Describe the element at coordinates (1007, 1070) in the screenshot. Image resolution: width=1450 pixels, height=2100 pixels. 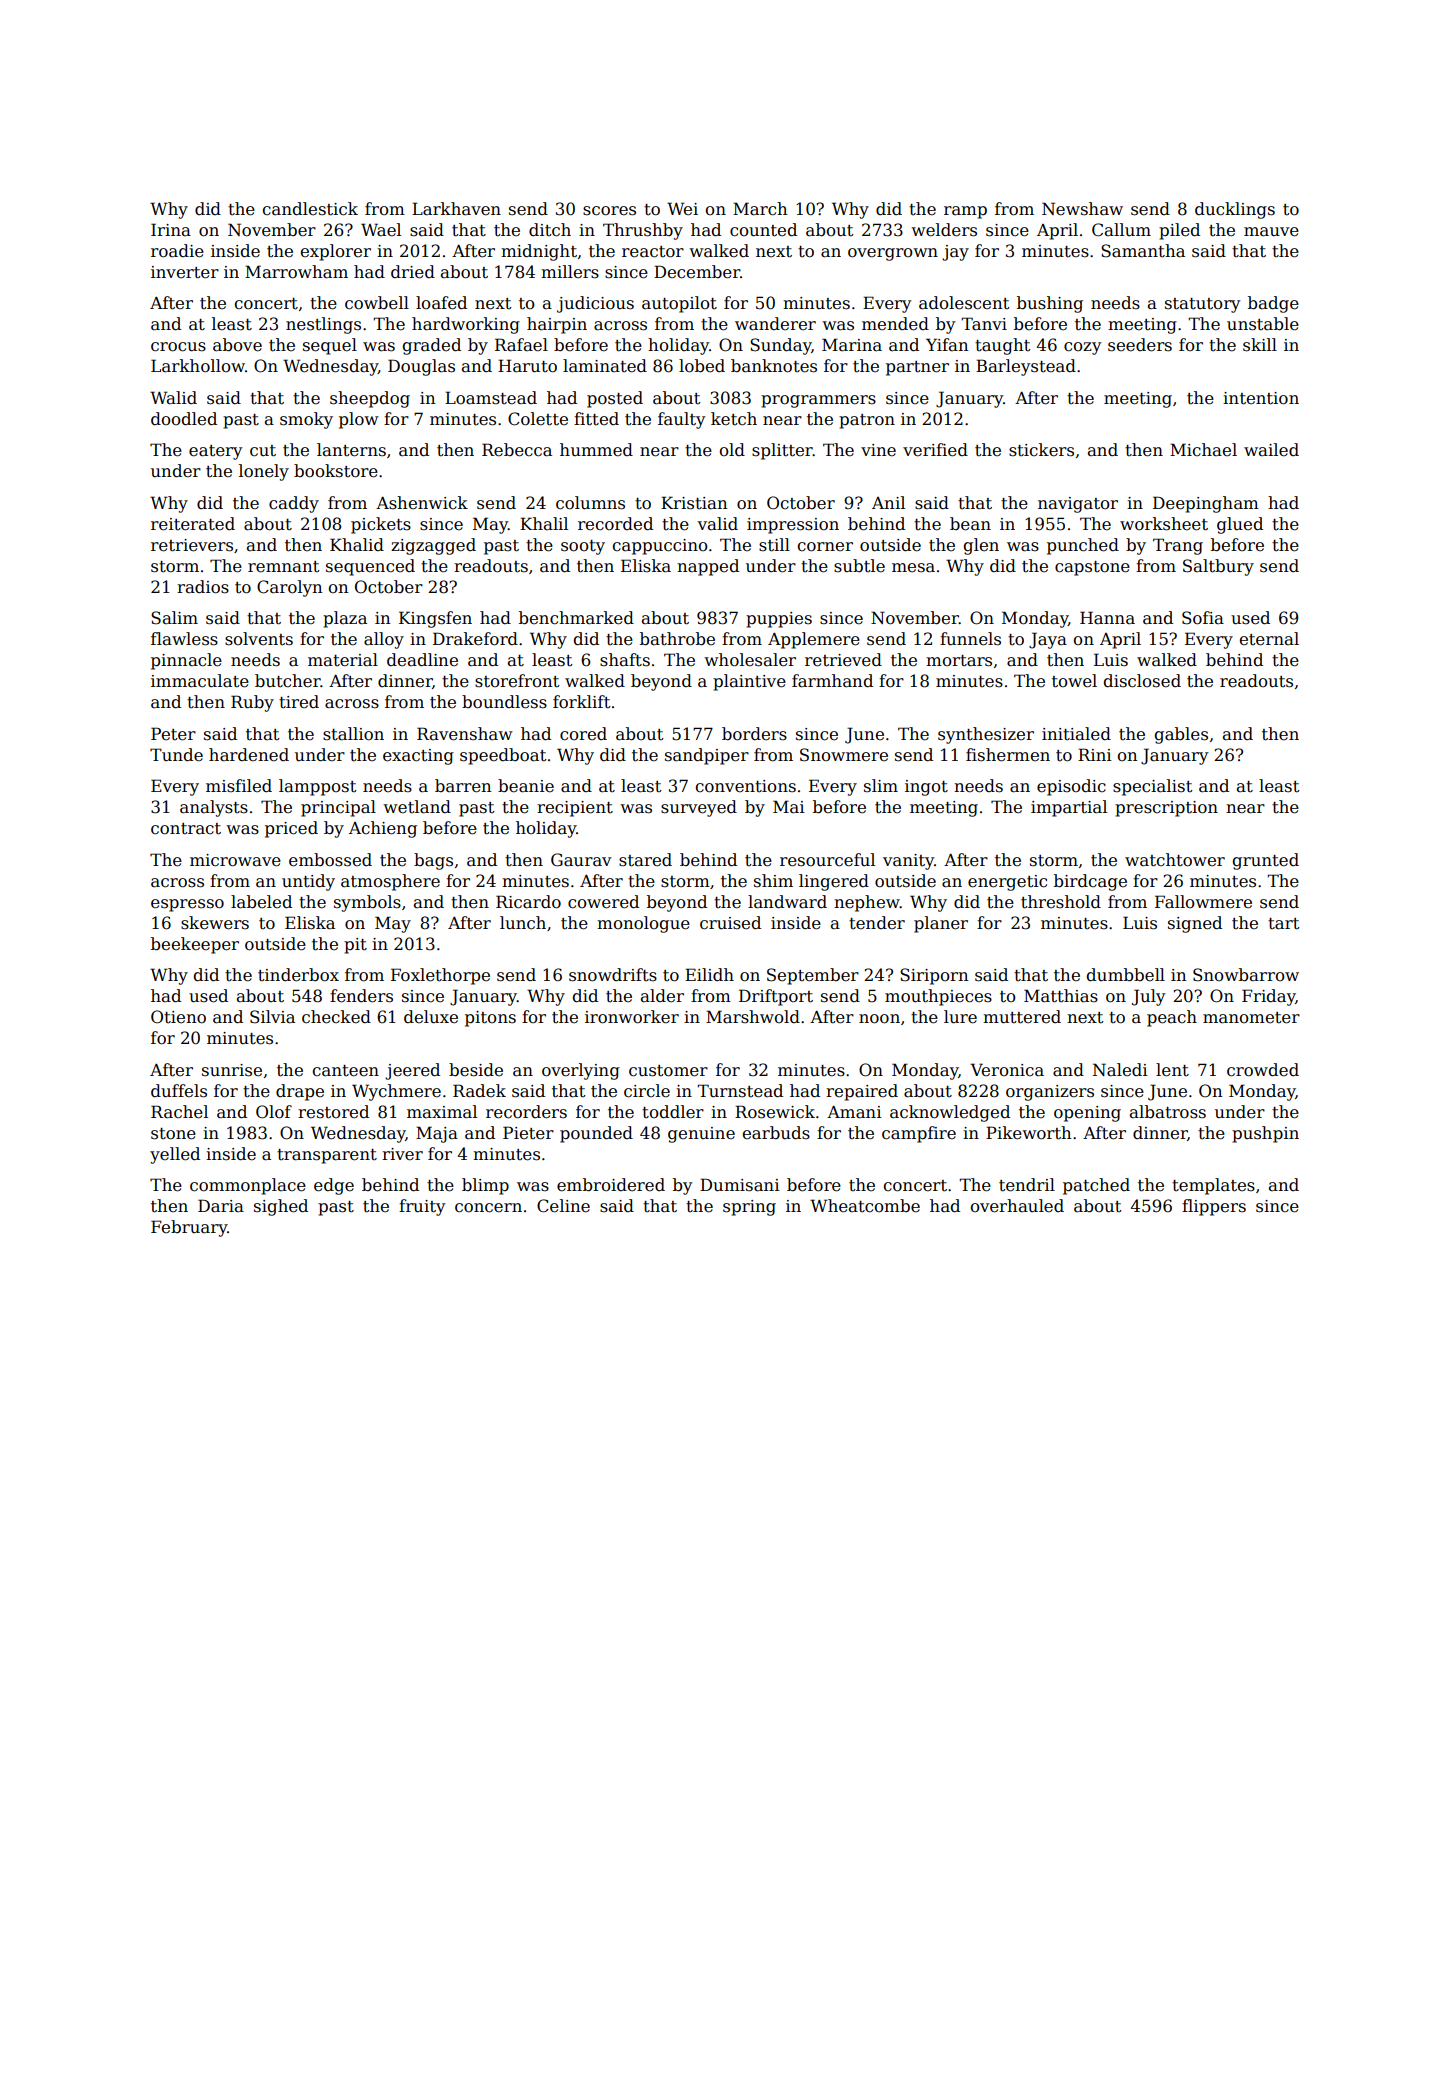
I see `Veronica` at that location.
